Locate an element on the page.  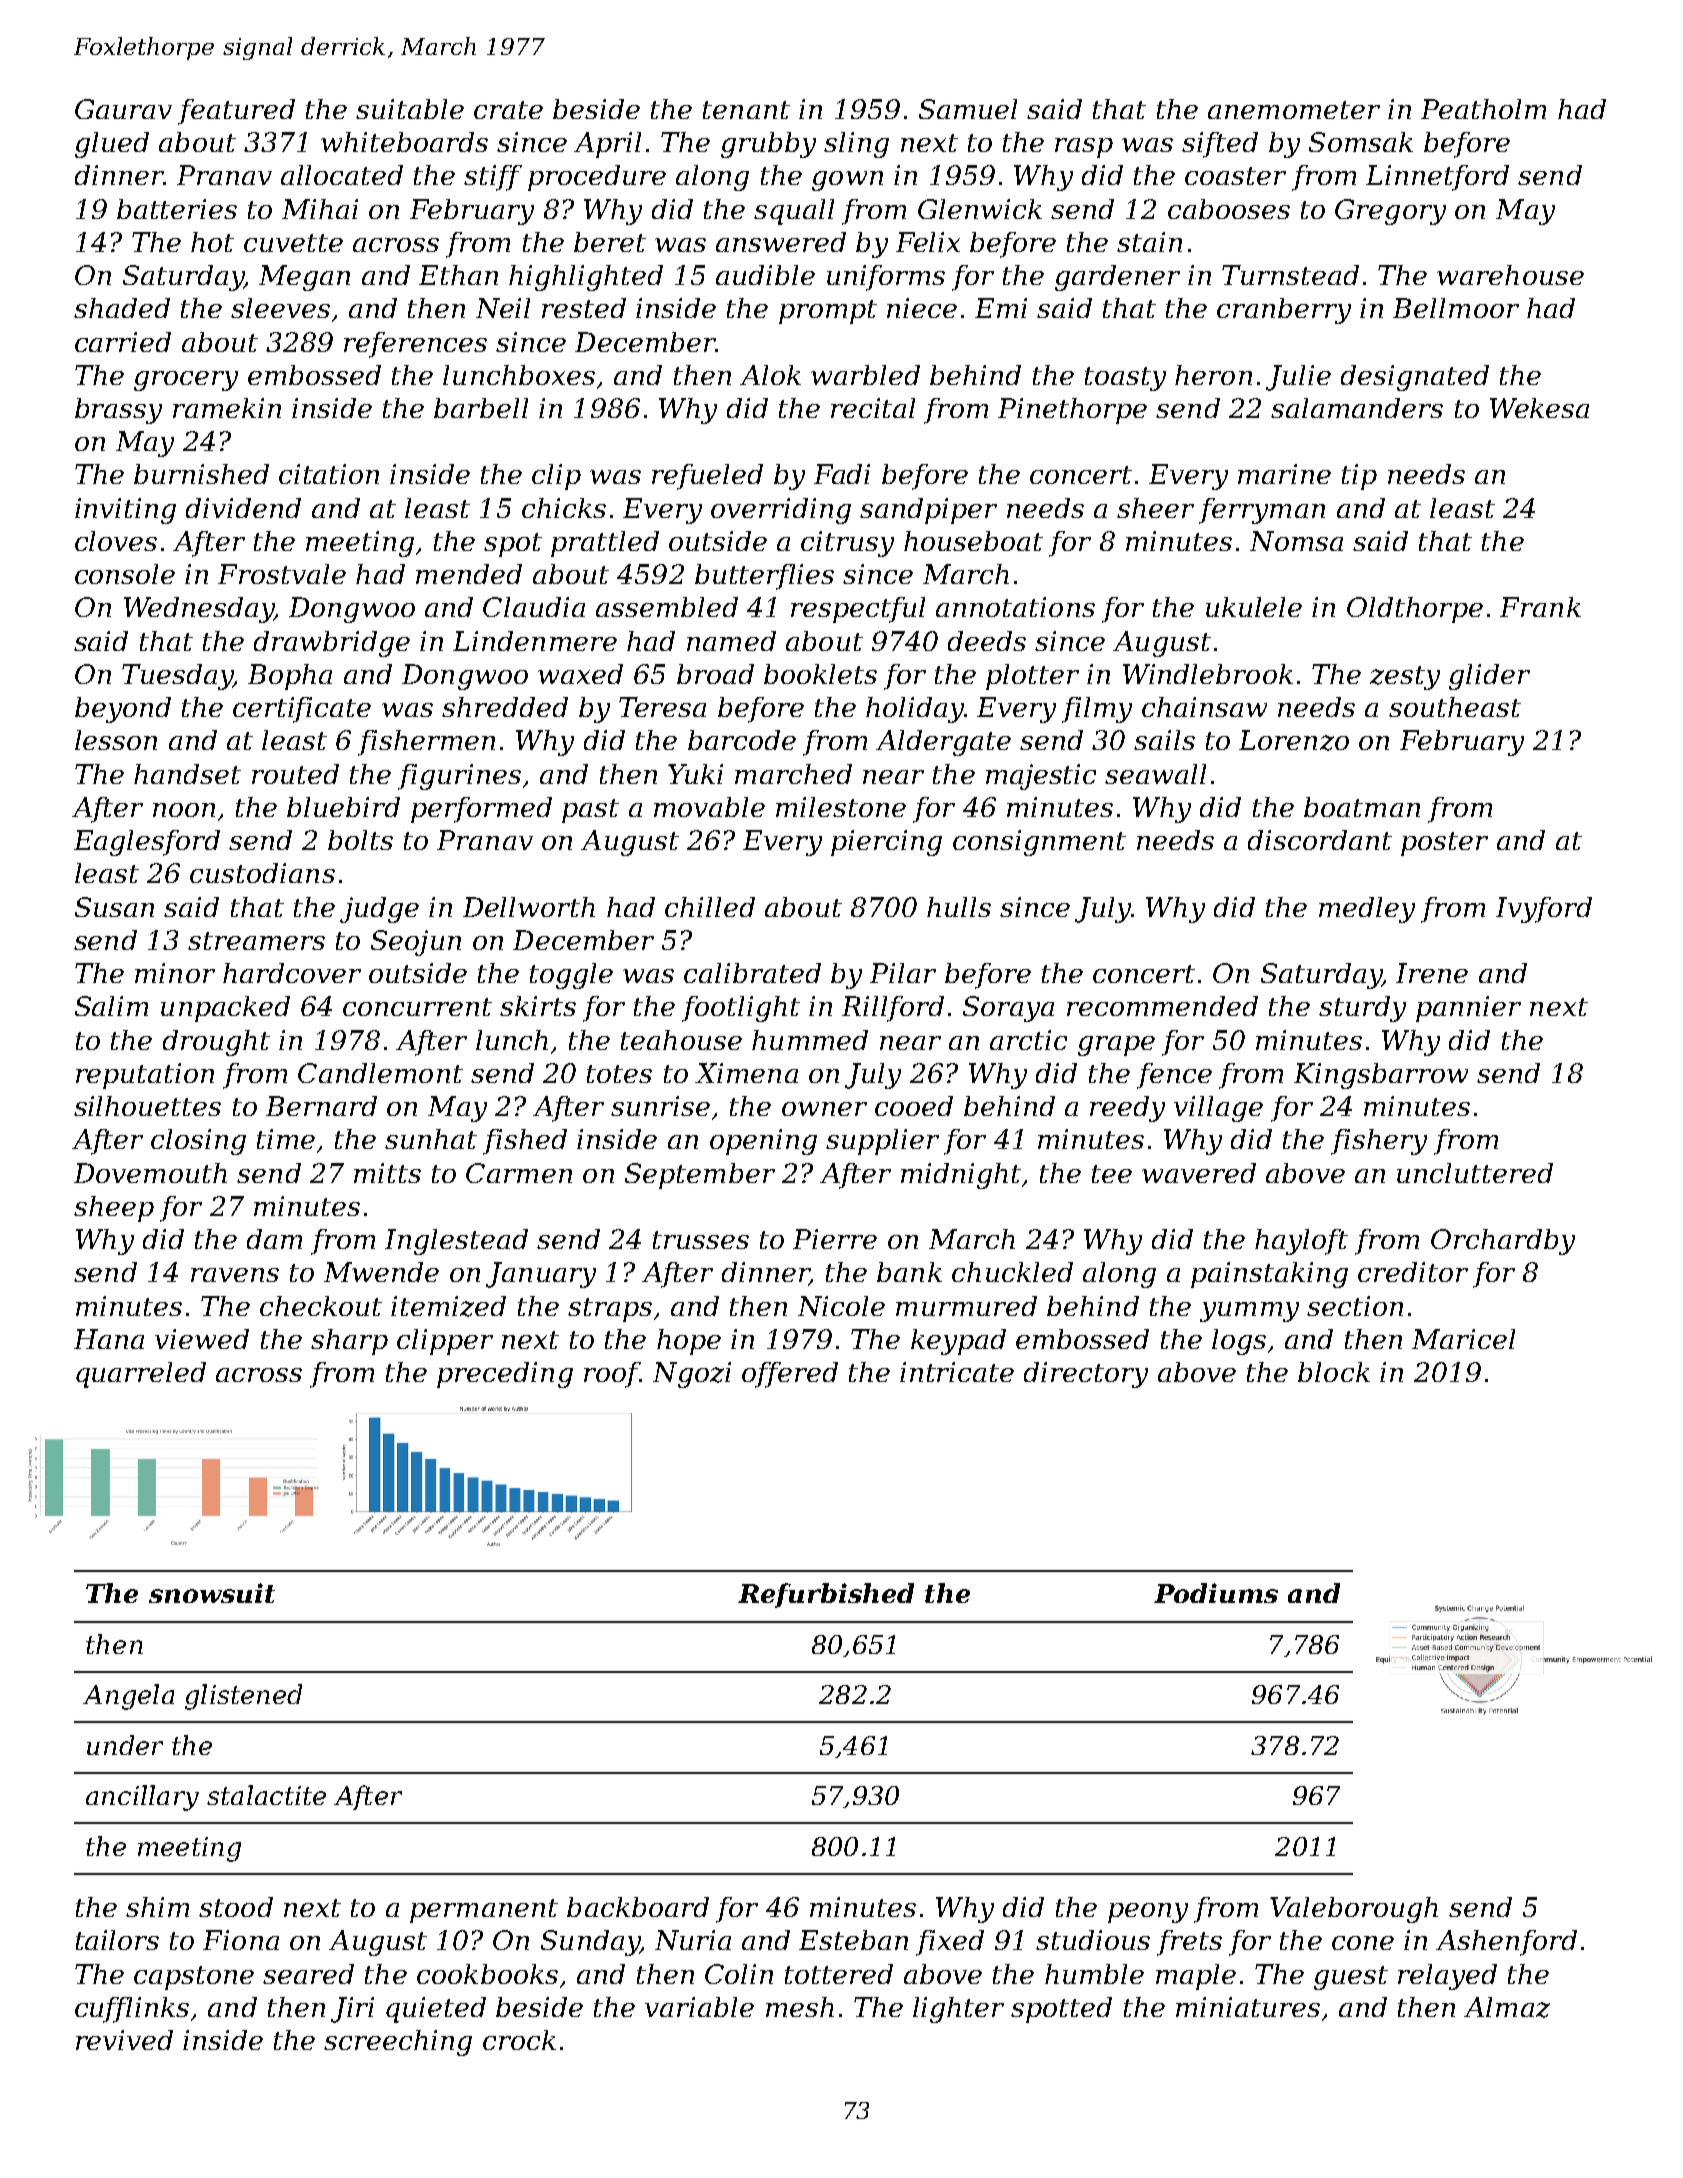
hulls is located at coordinates (959, 907).
